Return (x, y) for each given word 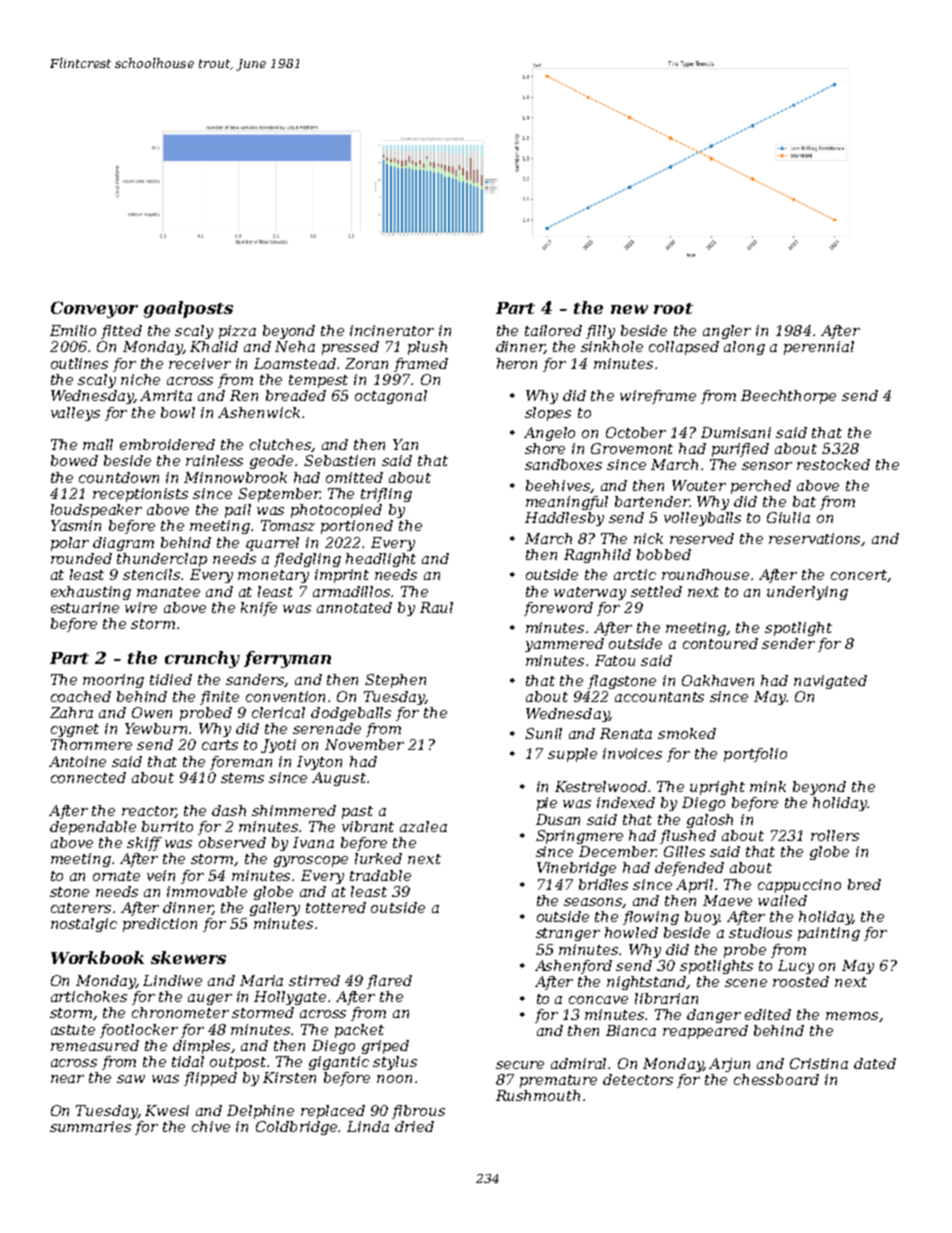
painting (829, 934)
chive (211, 1126)
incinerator (392, 330)
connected (88, 777)
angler (727, 332)
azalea (423, 826)
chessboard (776, 1079)
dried (414, 1126)
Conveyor (94, 309)
